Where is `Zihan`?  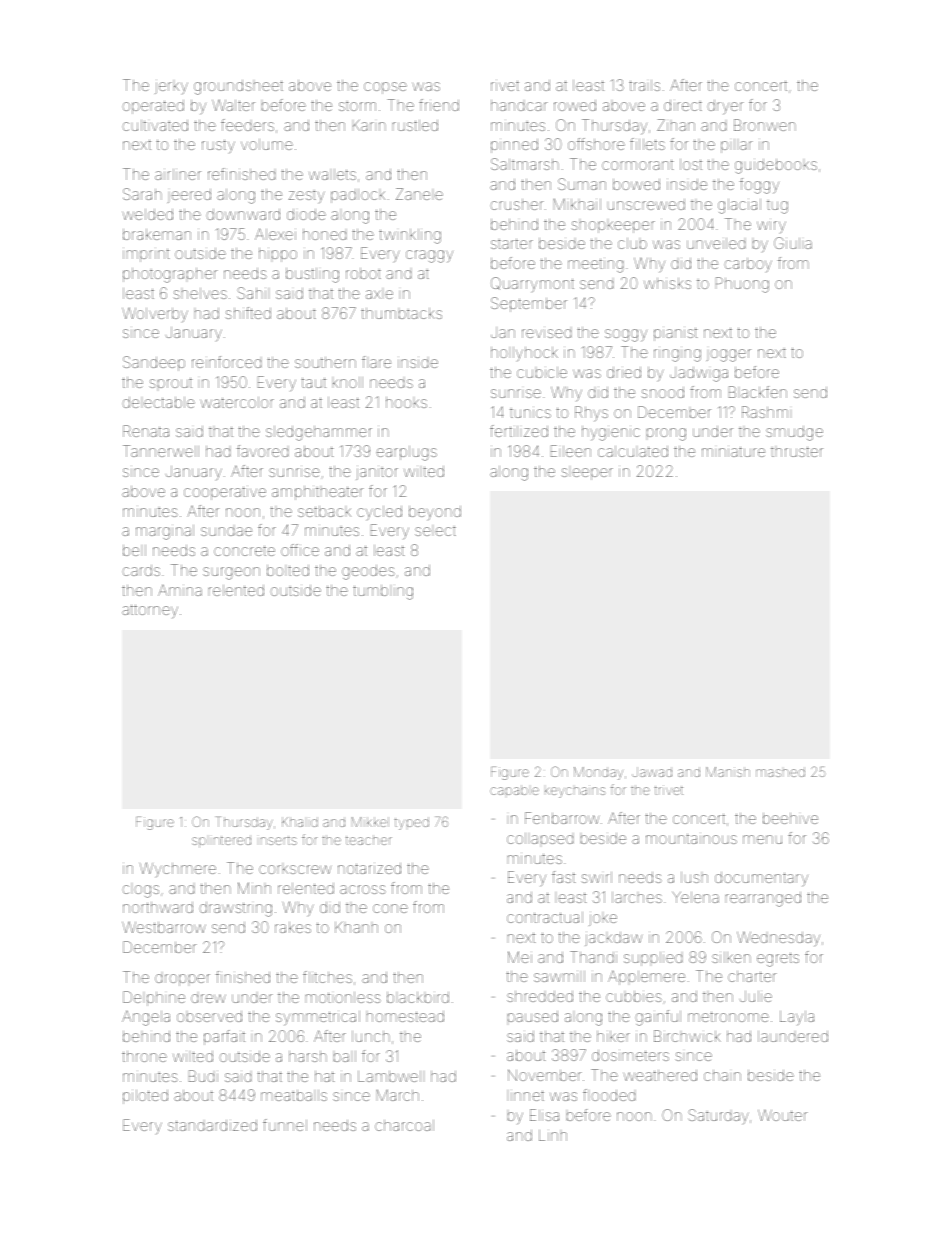
Zihan is located at coordinates (676, 125).
